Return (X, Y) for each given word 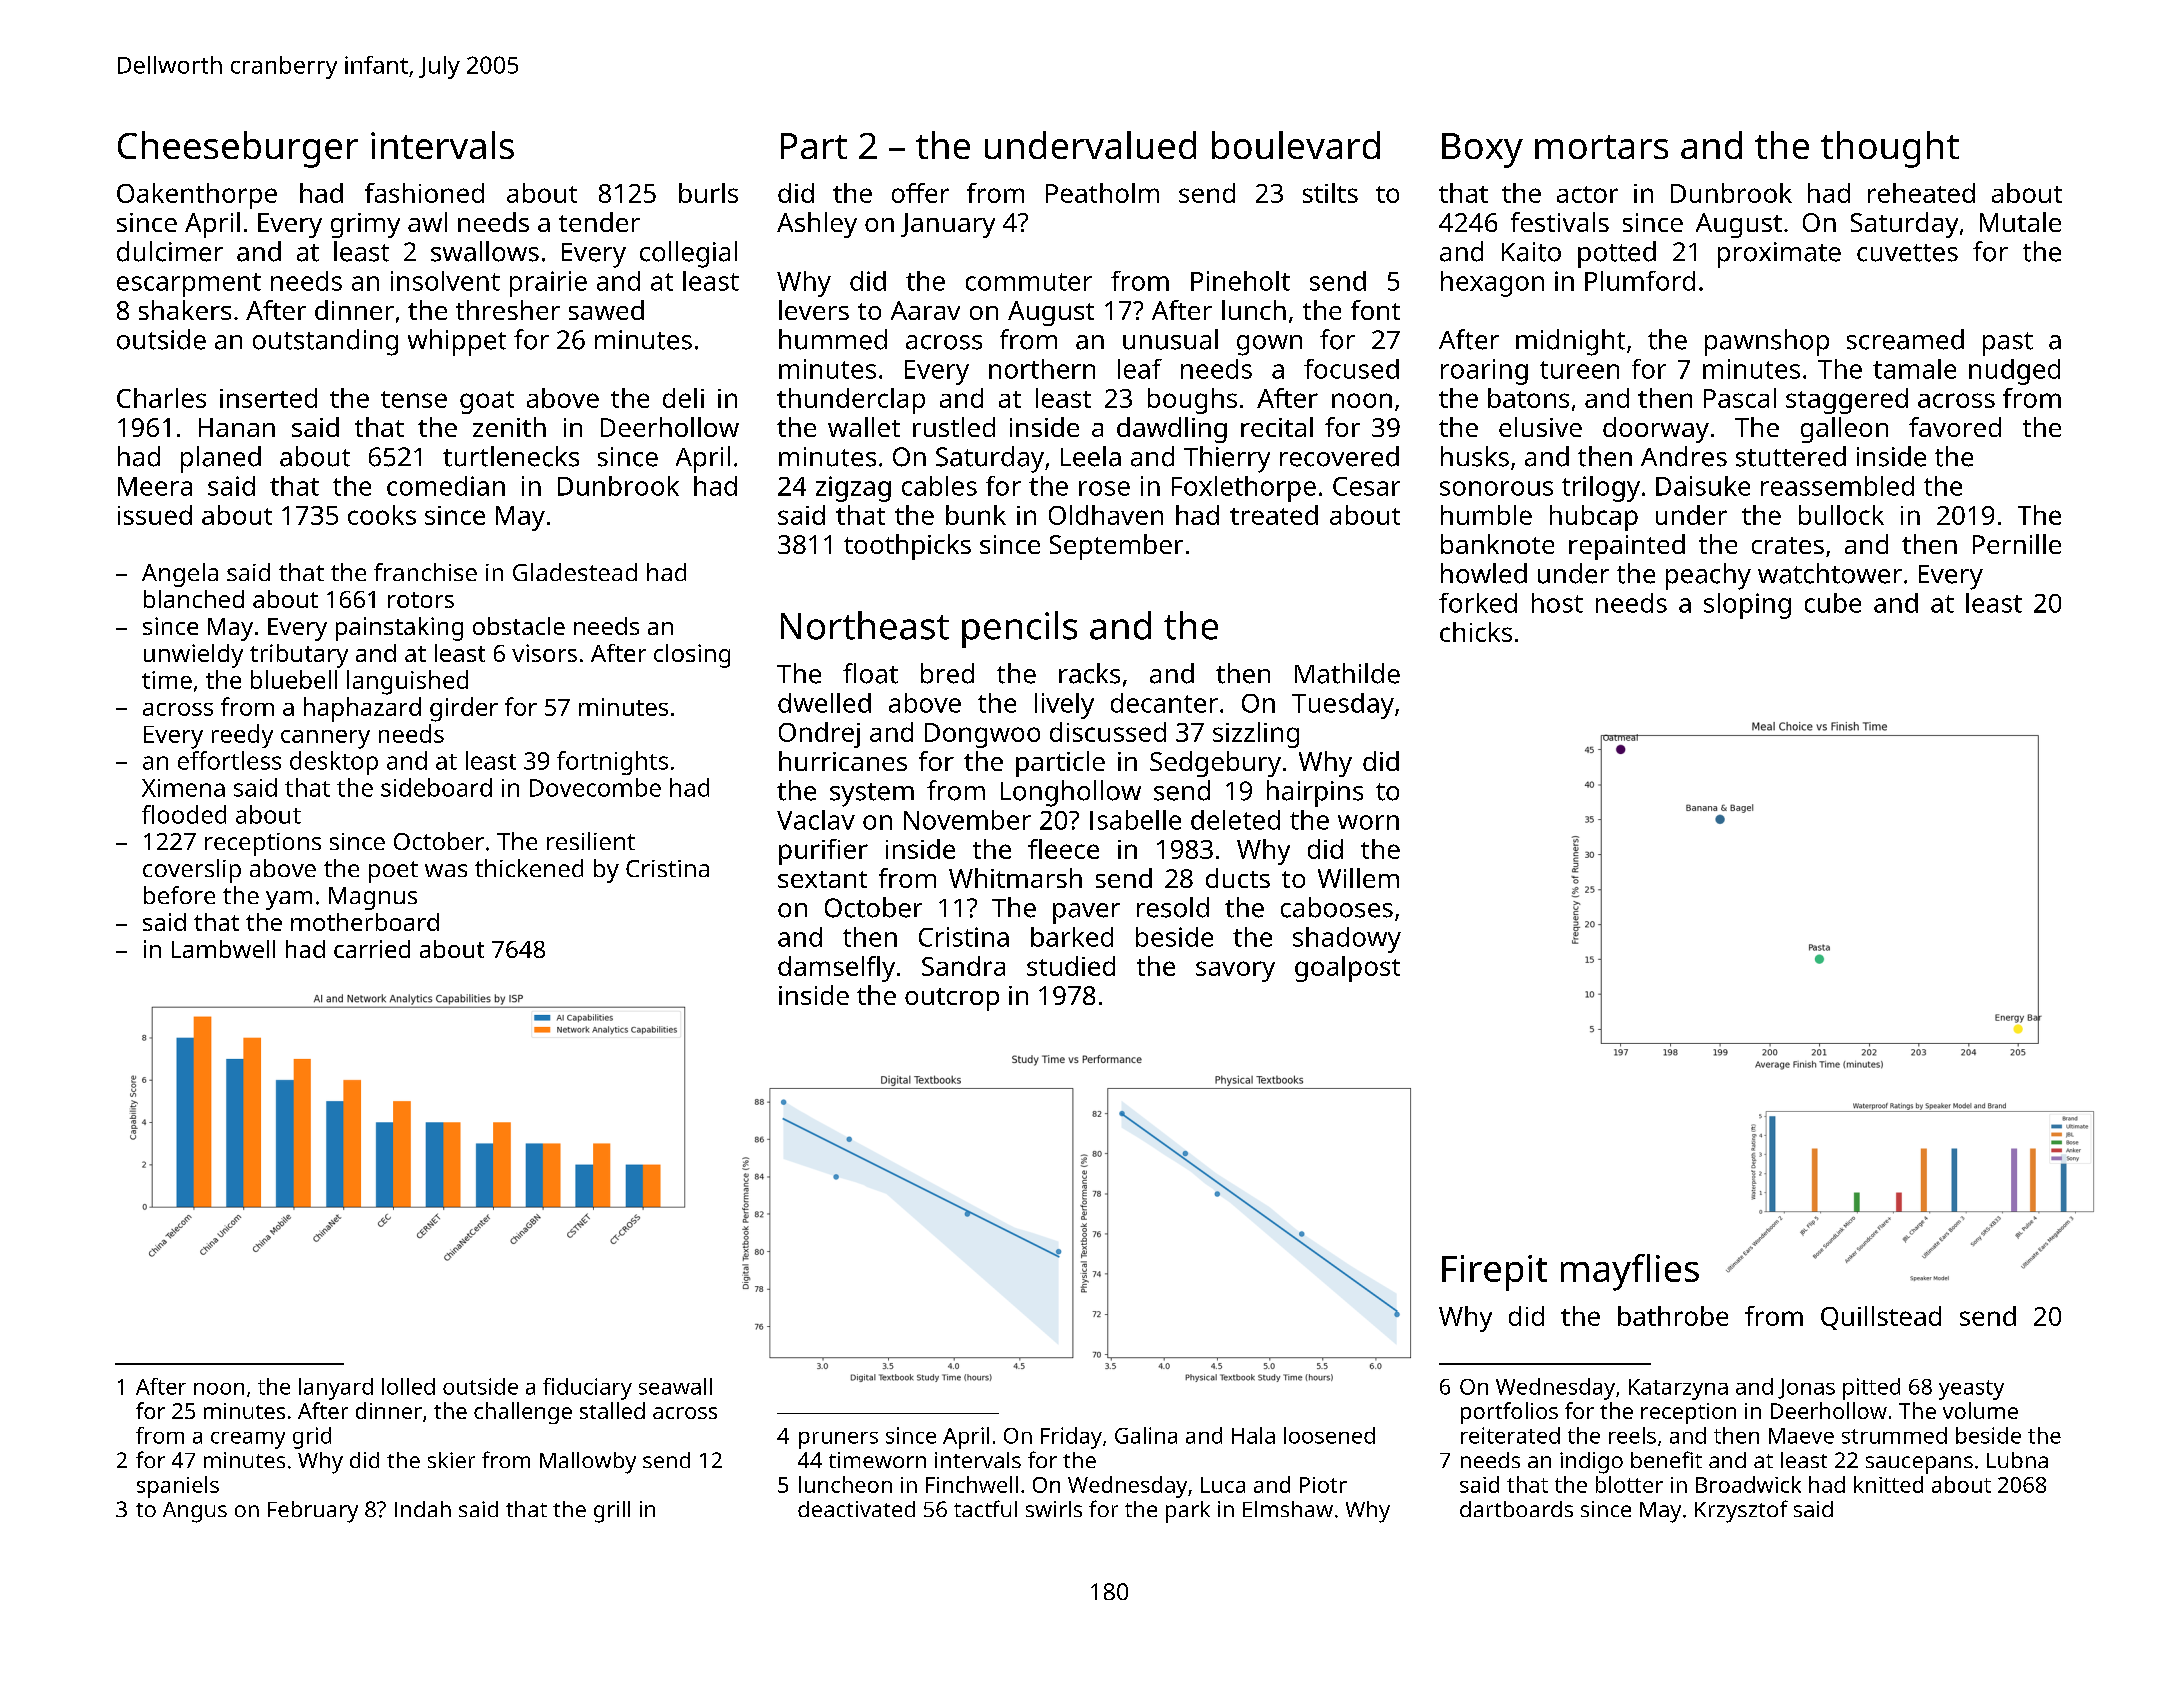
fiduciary (587, 1389)
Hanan (237, 427)
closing (692, 656)
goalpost (1347, 969)
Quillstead (1881, 1318)
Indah (423, 1509)
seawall (675, 1386)
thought (1890, 149)
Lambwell (223, 949)
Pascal (1740, 398)
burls (708, 193)
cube (1833, 603)
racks (1089, 673)
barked (1072, 937)
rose (1104, 488)
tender (599, 222)
